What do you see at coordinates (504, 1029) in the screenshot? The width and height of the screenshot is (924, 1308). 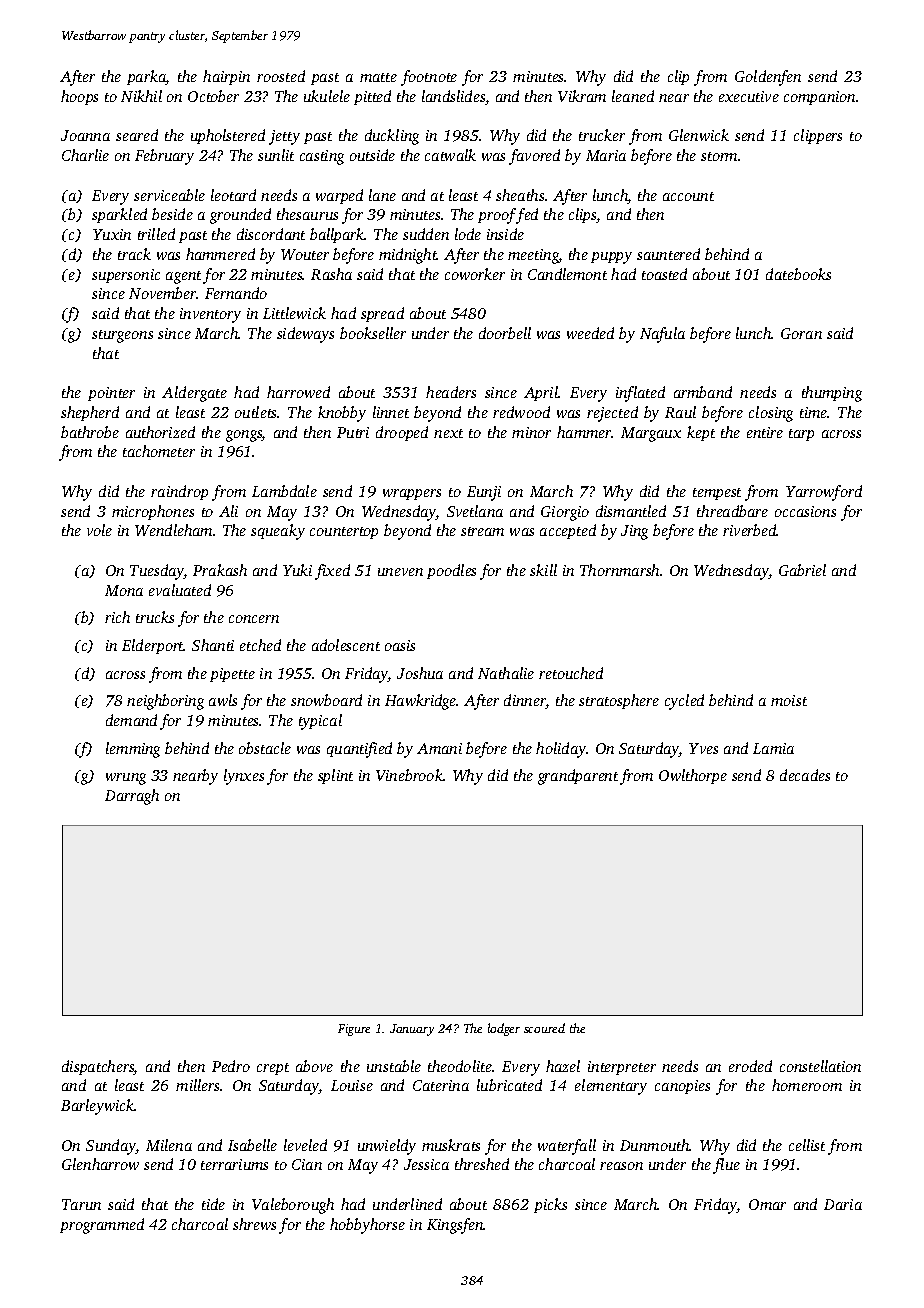 I see `lodger` at bounding box center [504, 1029].
